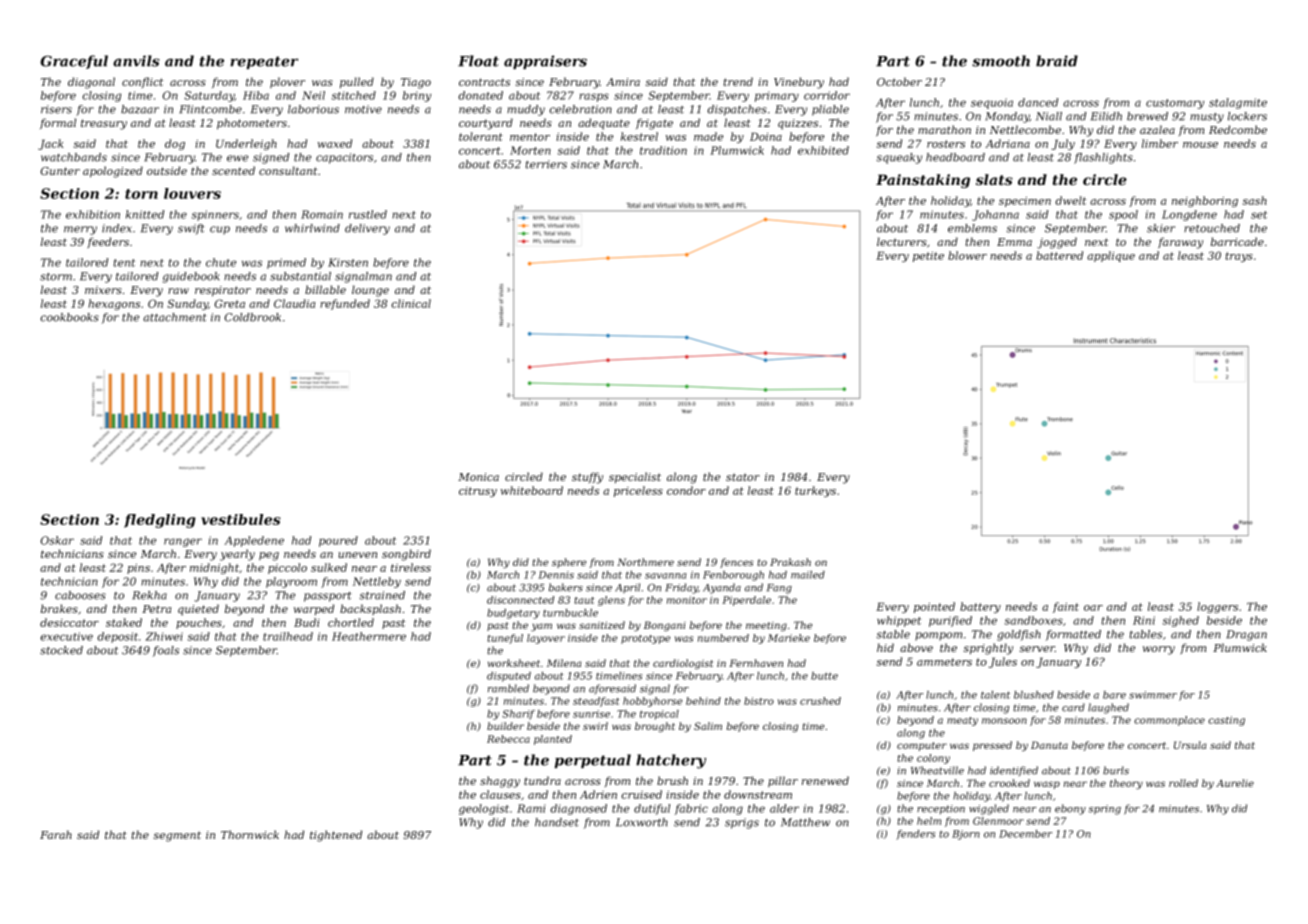 The image size is (1308, 924). Describe the element at coordinates (250, 834) in the image. I see `Thornwick` at that location.
